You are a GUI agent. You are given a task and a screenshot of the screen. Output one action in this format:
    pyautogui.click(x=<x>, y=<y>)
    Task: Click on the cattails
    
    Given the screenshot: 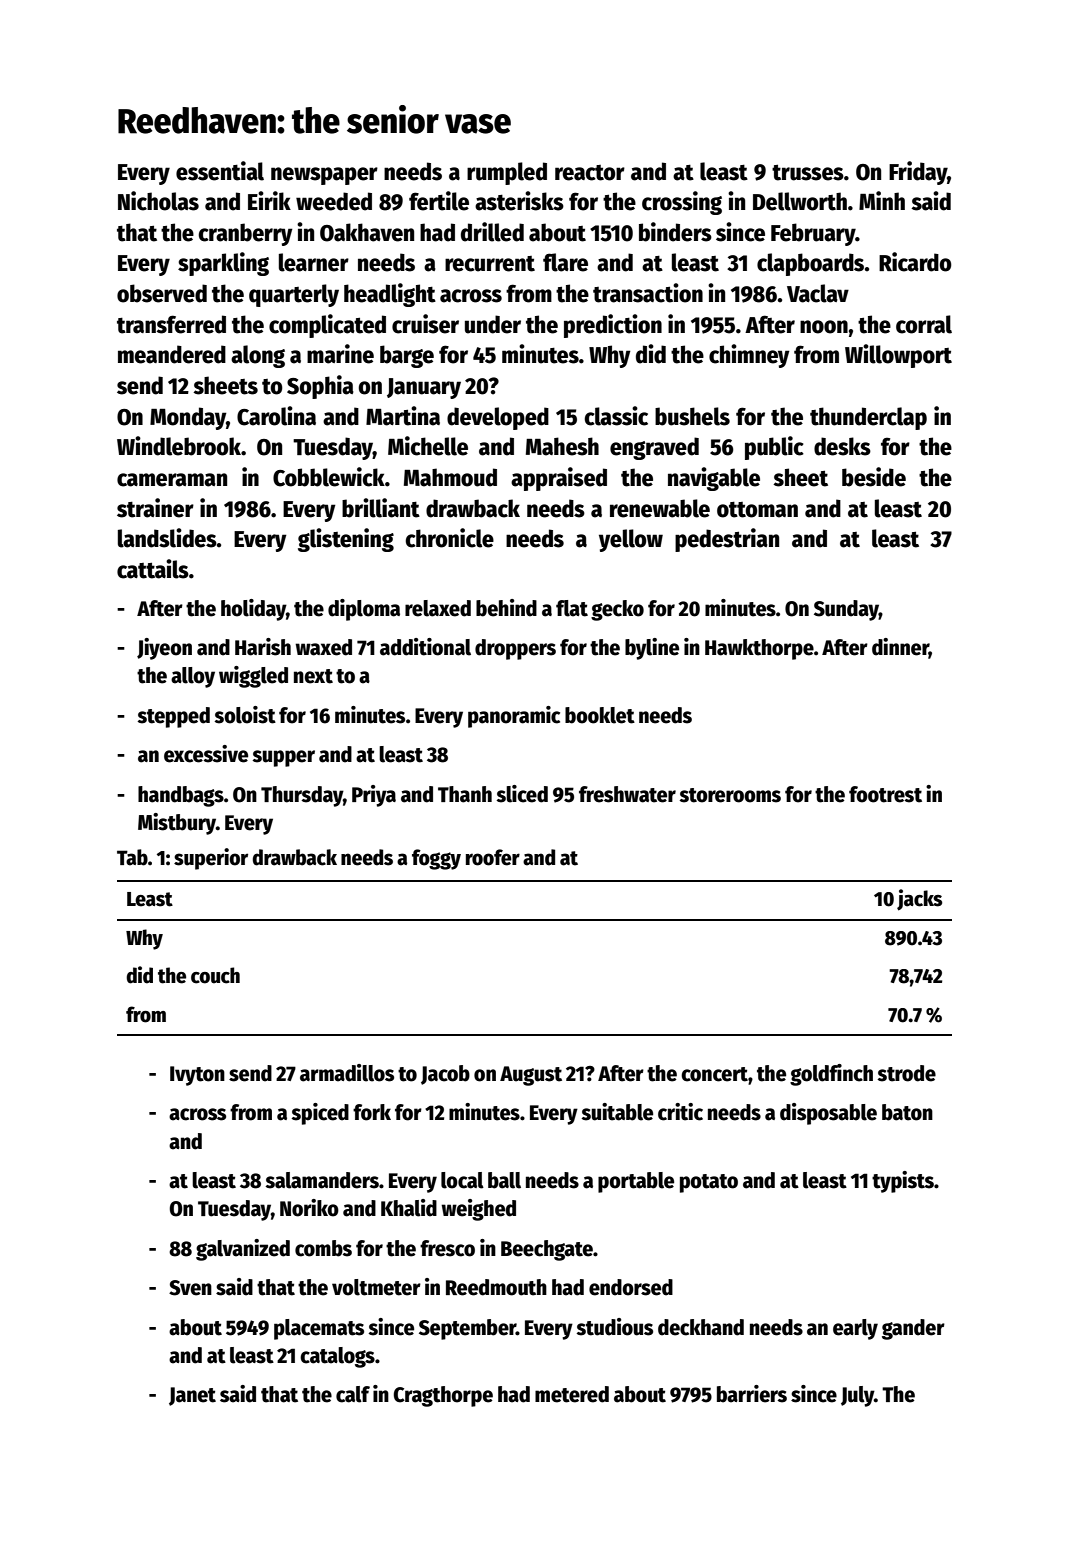 What is the action you would take?
    pyautogui.click(x=153, y=569)
